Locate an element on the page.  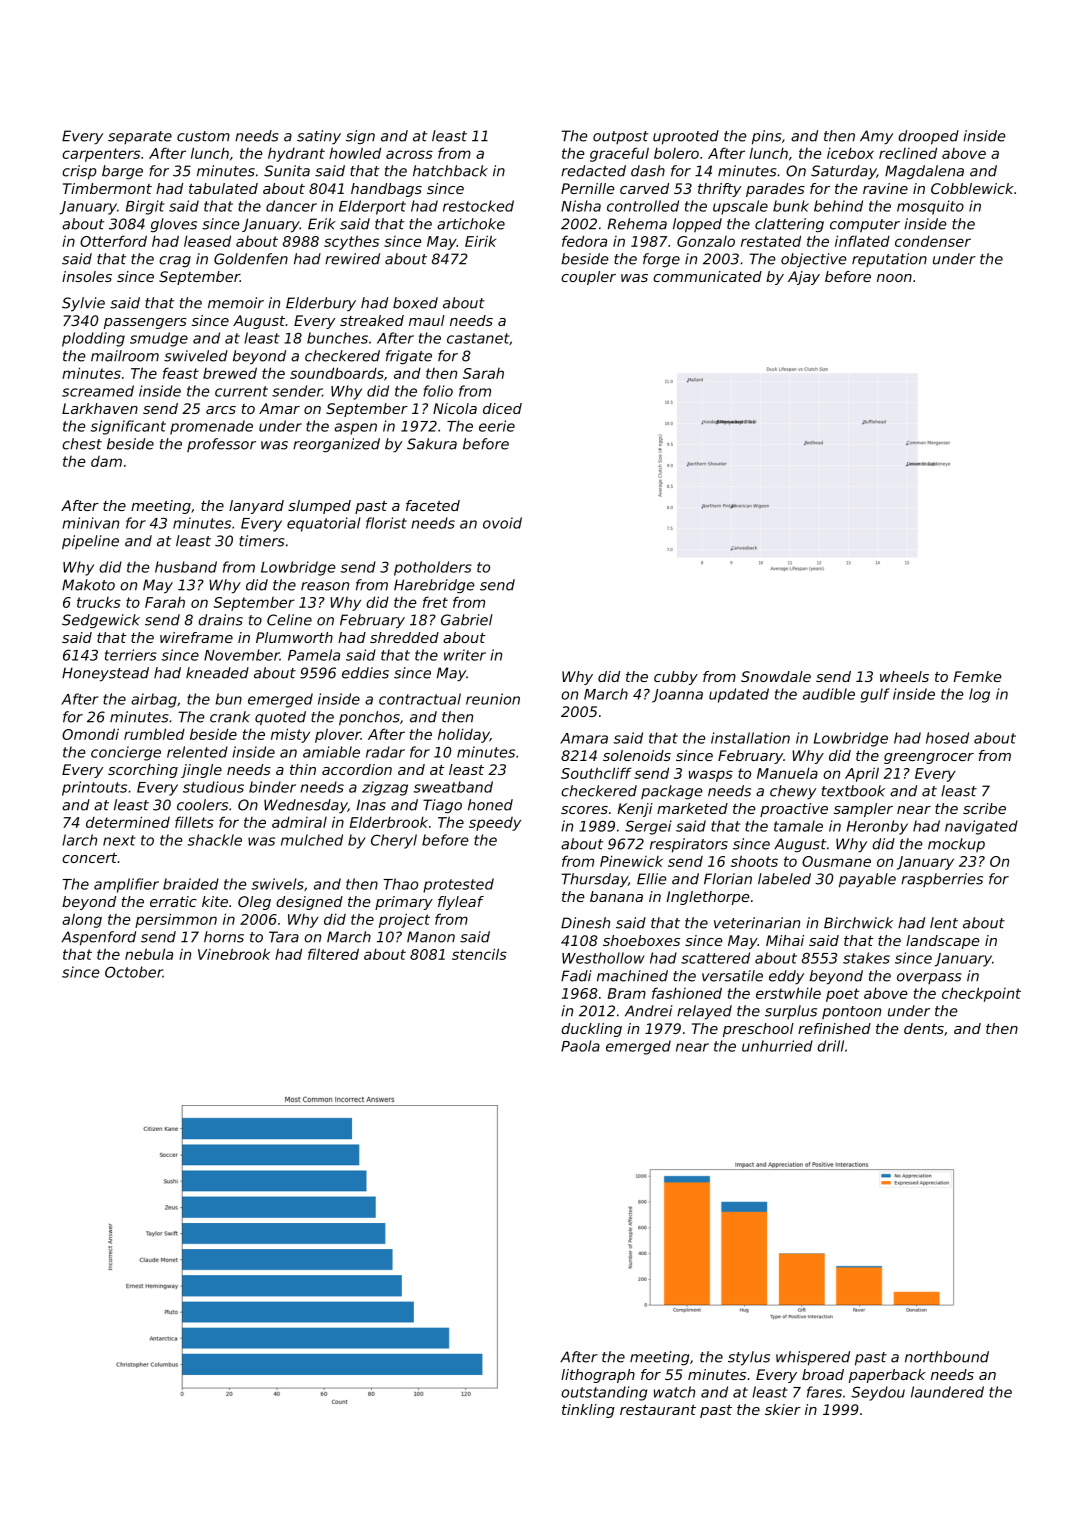
tinkling is located at coordinates (588, 1411).
